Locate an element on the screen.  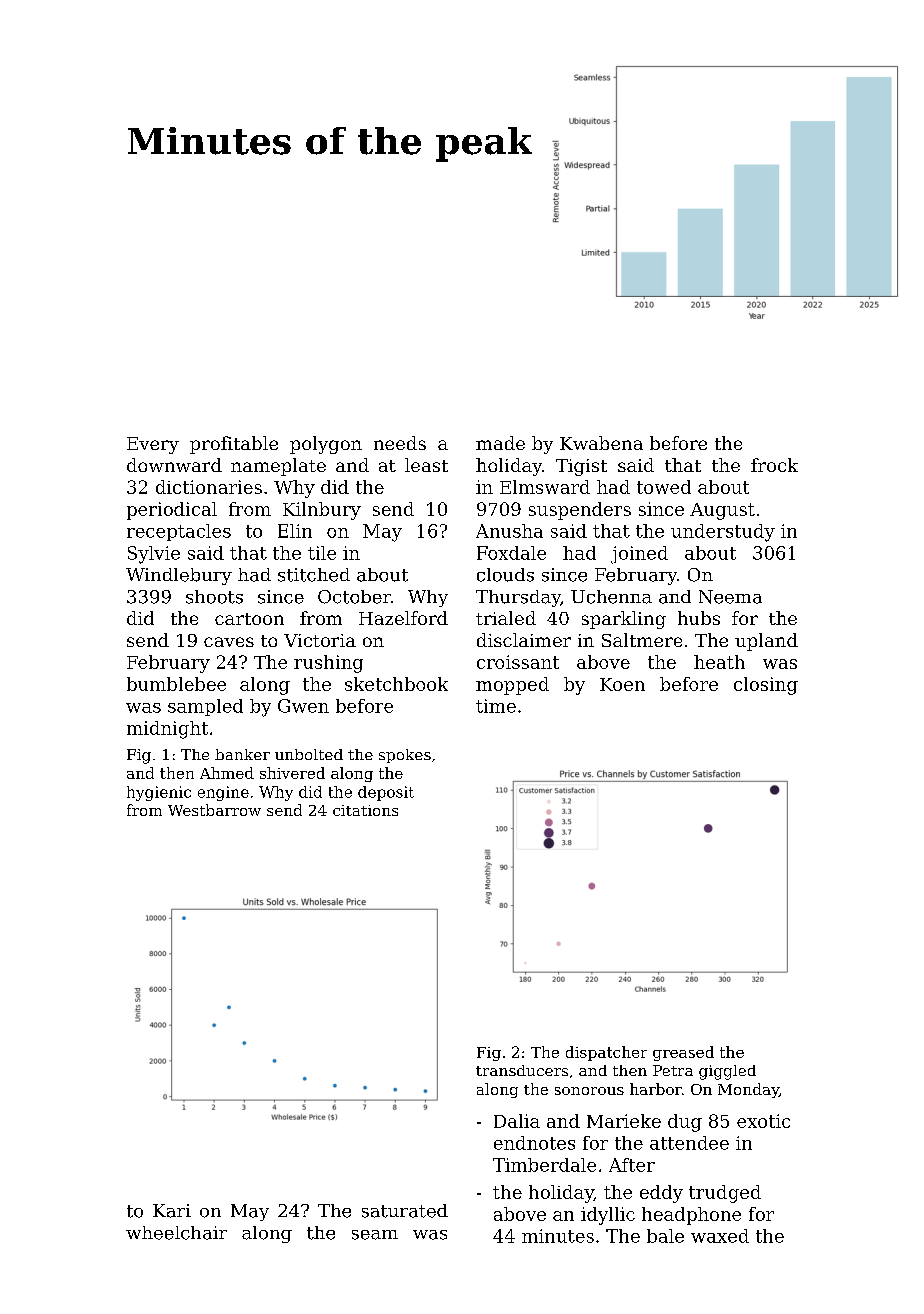
towed is located at coordinates (664, 487).
